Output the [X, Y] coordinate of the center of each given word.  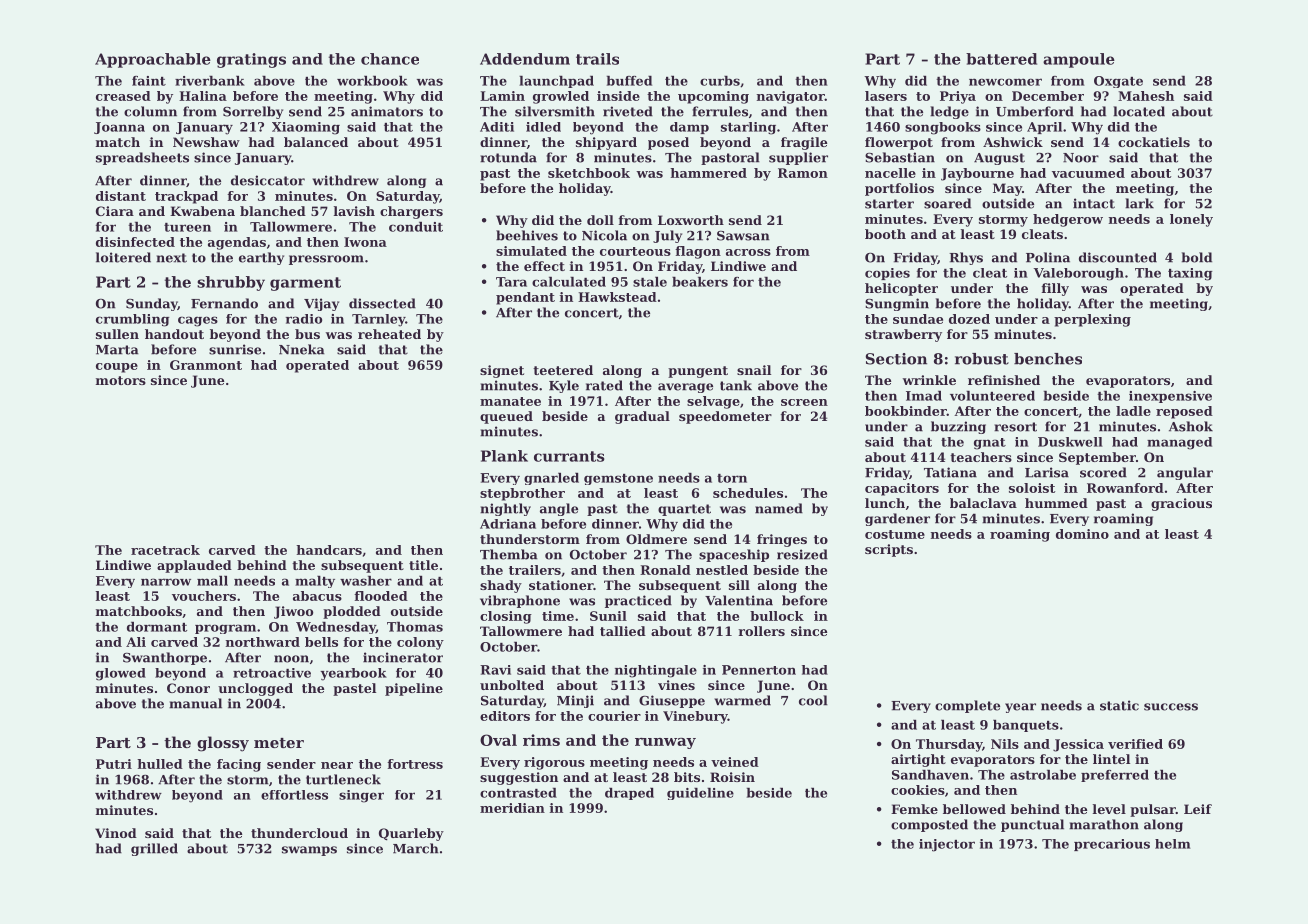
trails [597, 59]
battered [1001, 59]
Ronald [665, 570]
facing [239, 765]
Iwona [365, 242]
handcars [329, 550]
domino [1082, 534]
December [1048, 96]
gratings [251, 60]
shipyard [606, 143]
